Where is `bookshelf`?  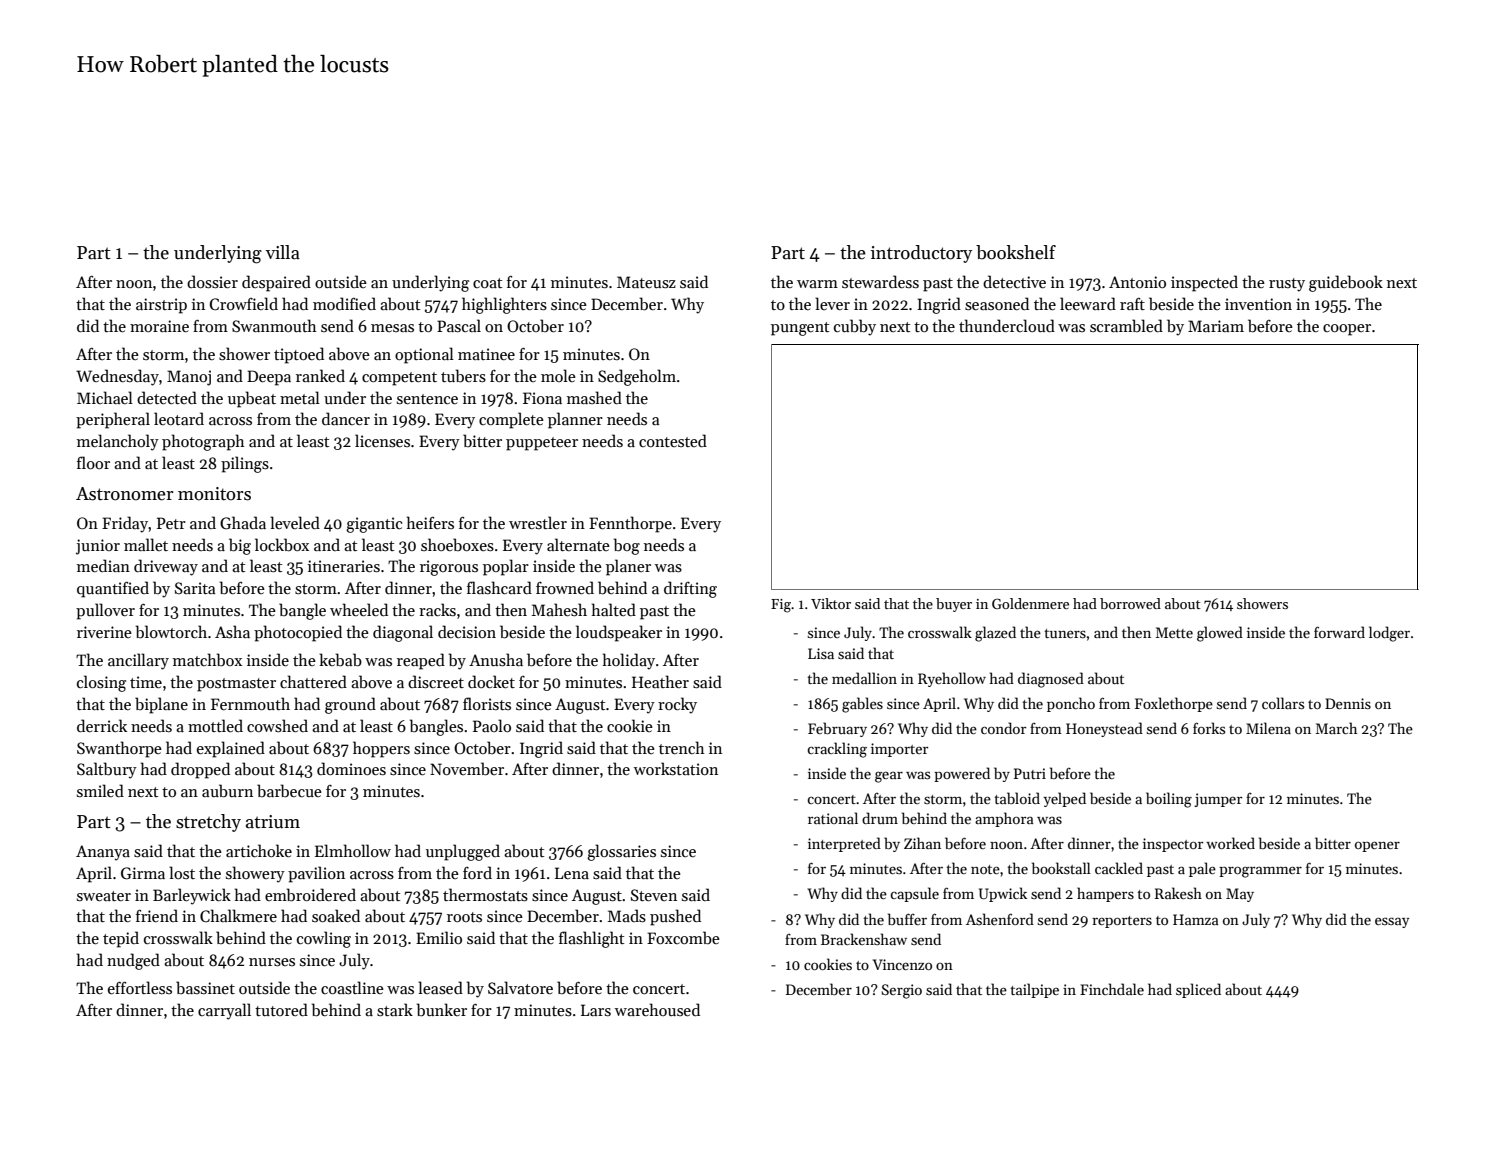 bookshelf is located at coordinates (1016, 252).
